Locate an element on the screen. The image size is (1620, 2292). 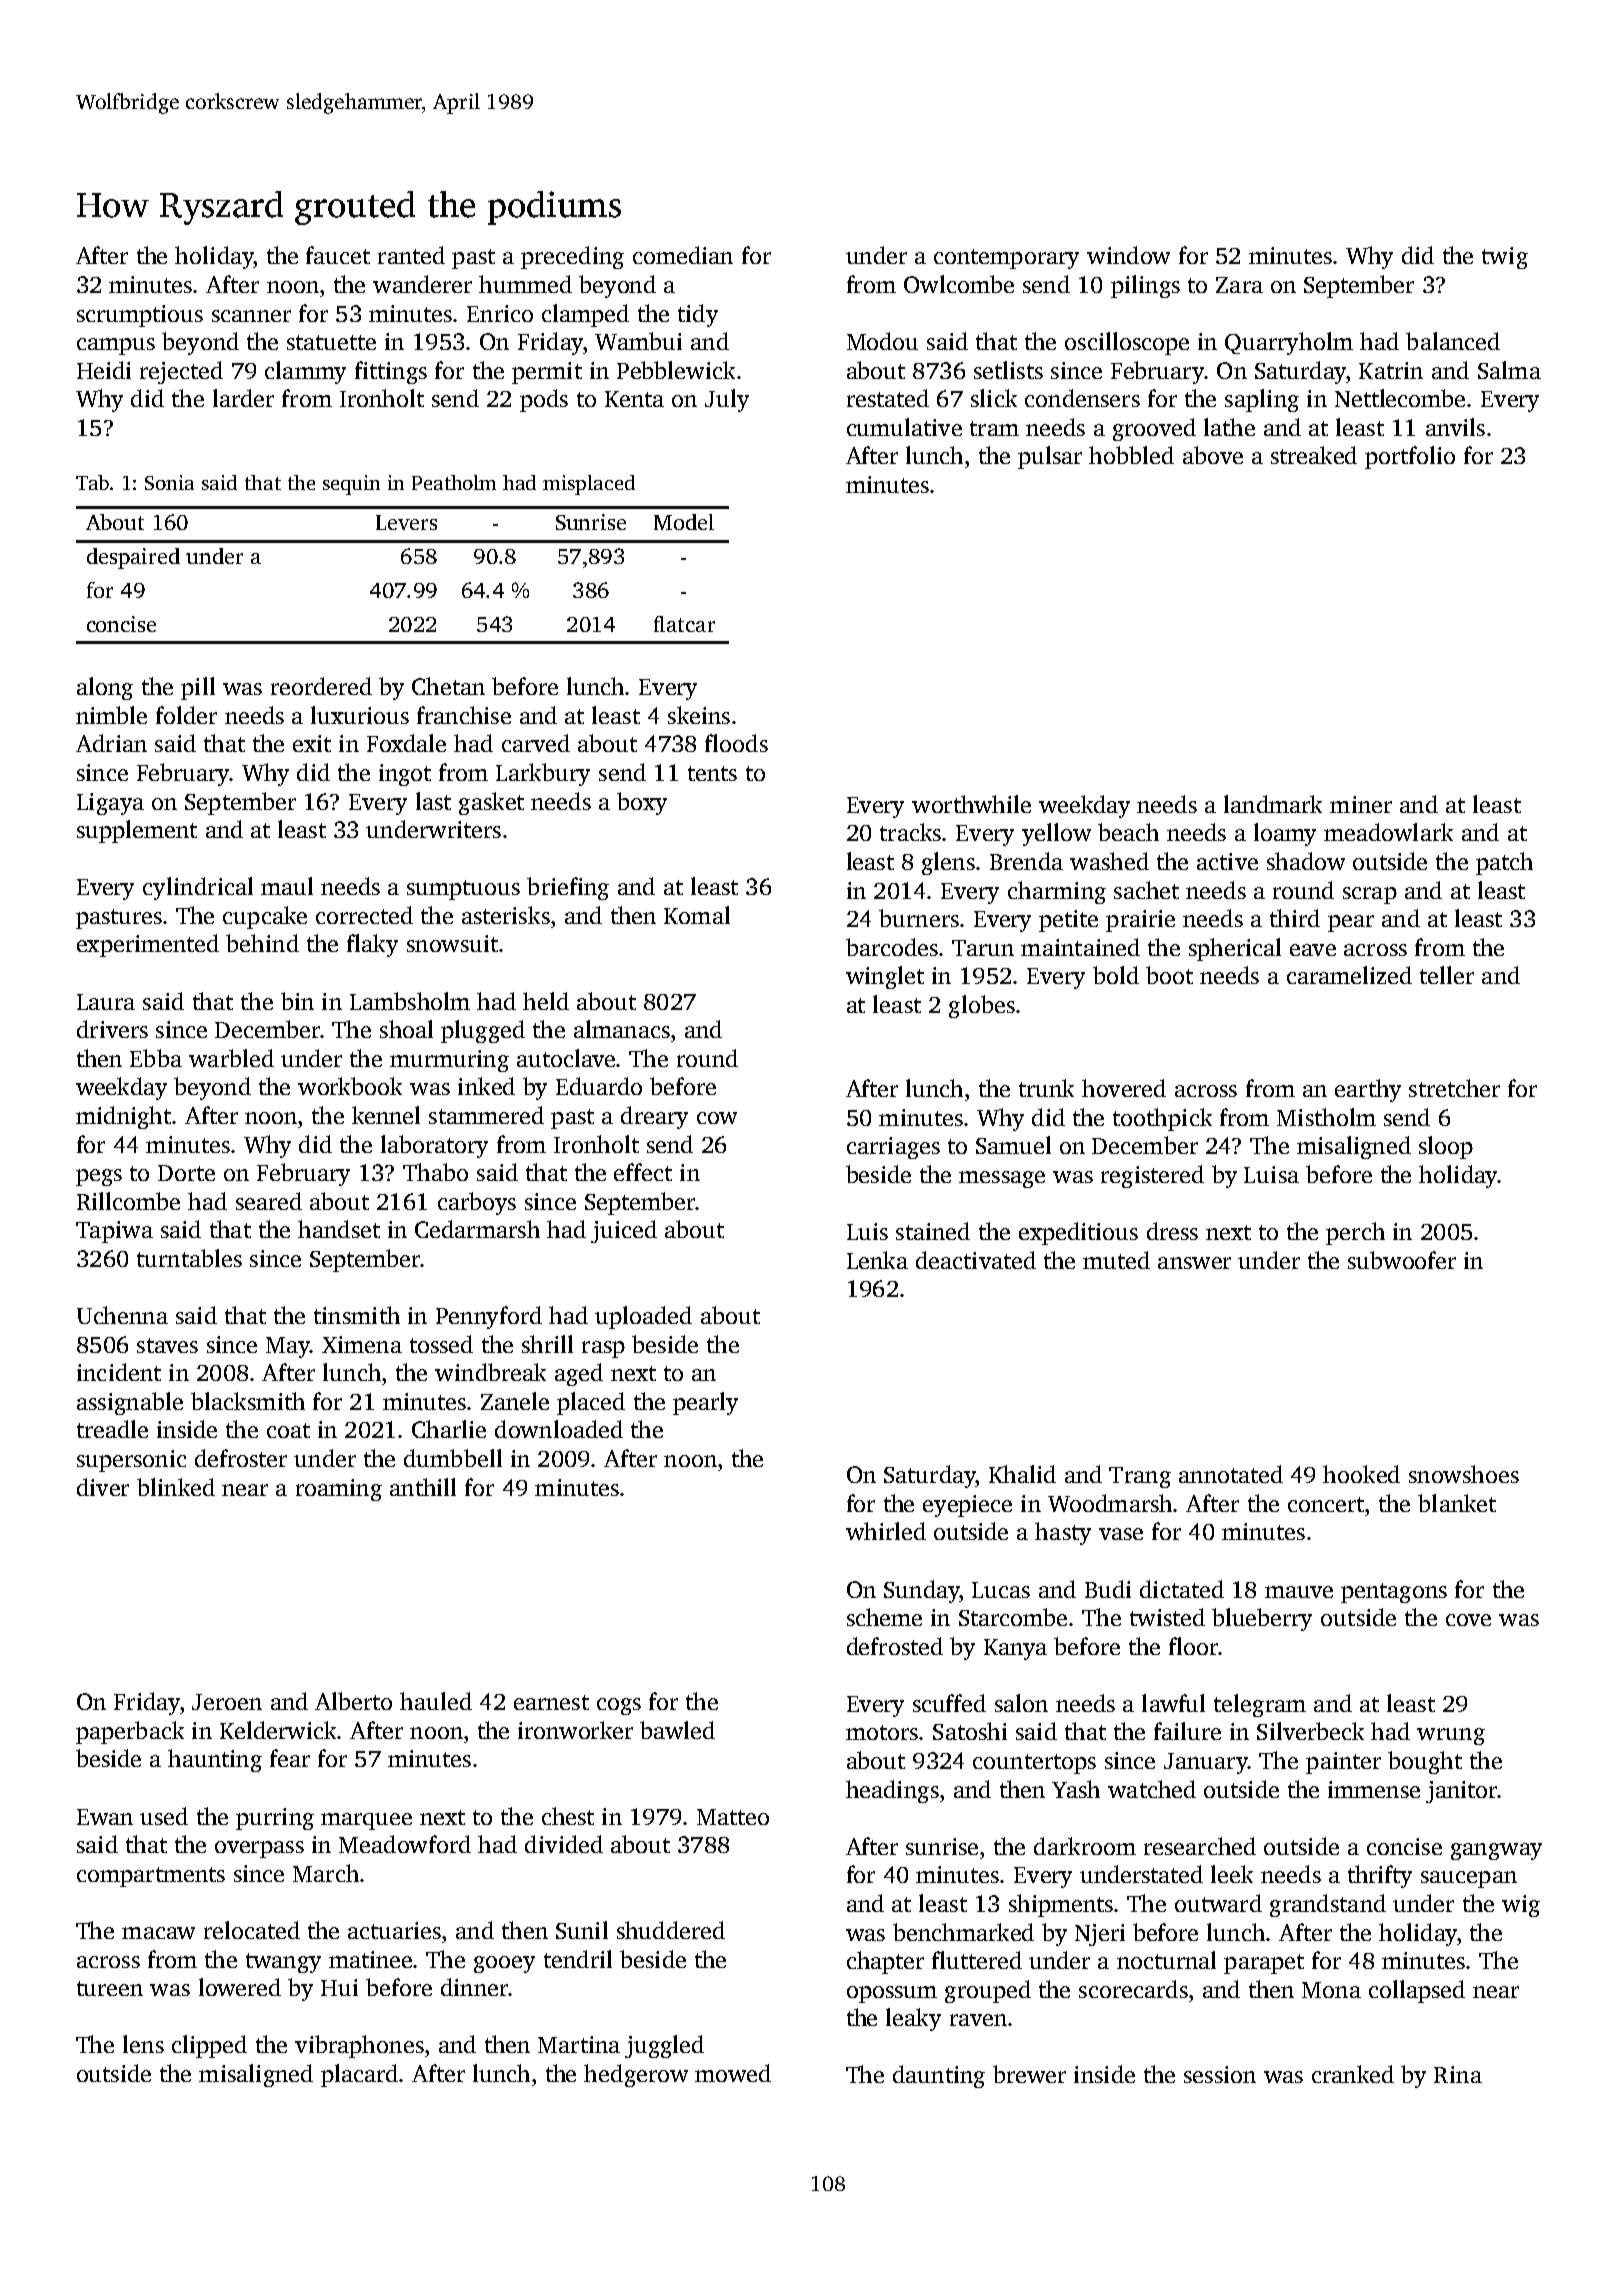
window is located at coordinates (1128, 255).
